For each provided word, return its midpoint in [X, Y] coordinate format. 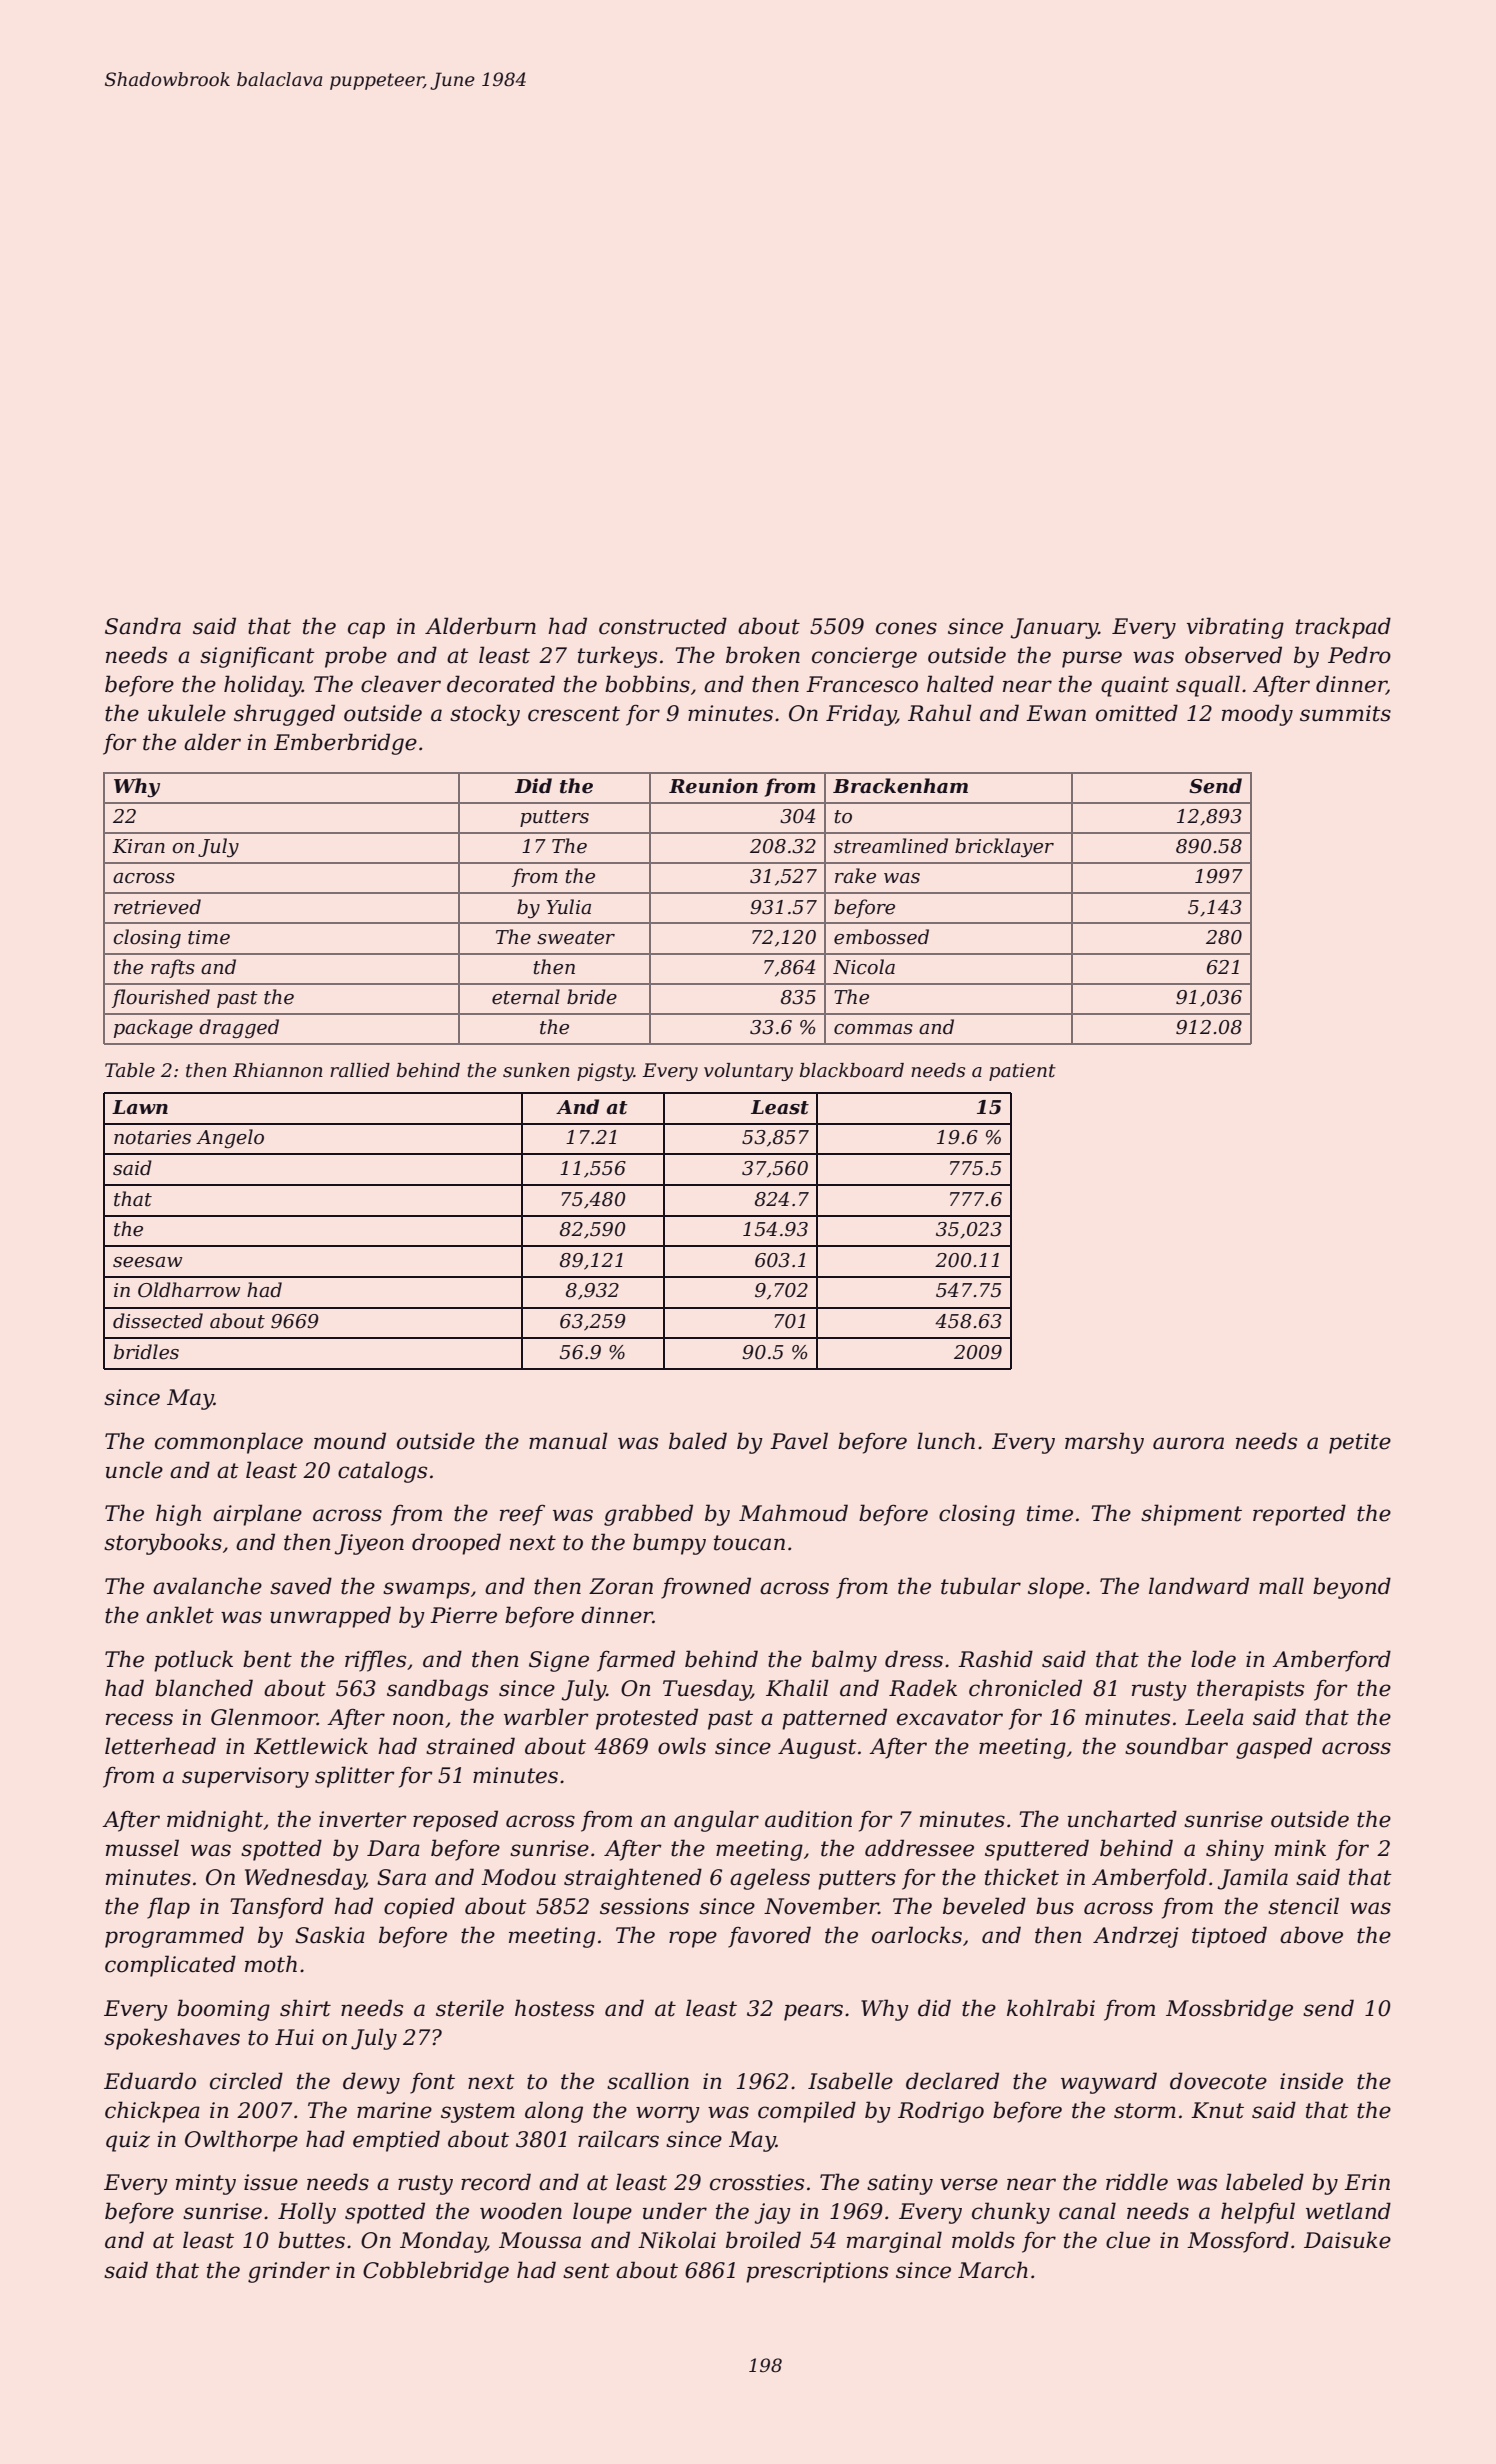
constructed [663, 626]
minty [206, 2184]
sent [586, 2271]
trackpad [1343, 628]
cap [366, 630]
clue [1128, 2240]
